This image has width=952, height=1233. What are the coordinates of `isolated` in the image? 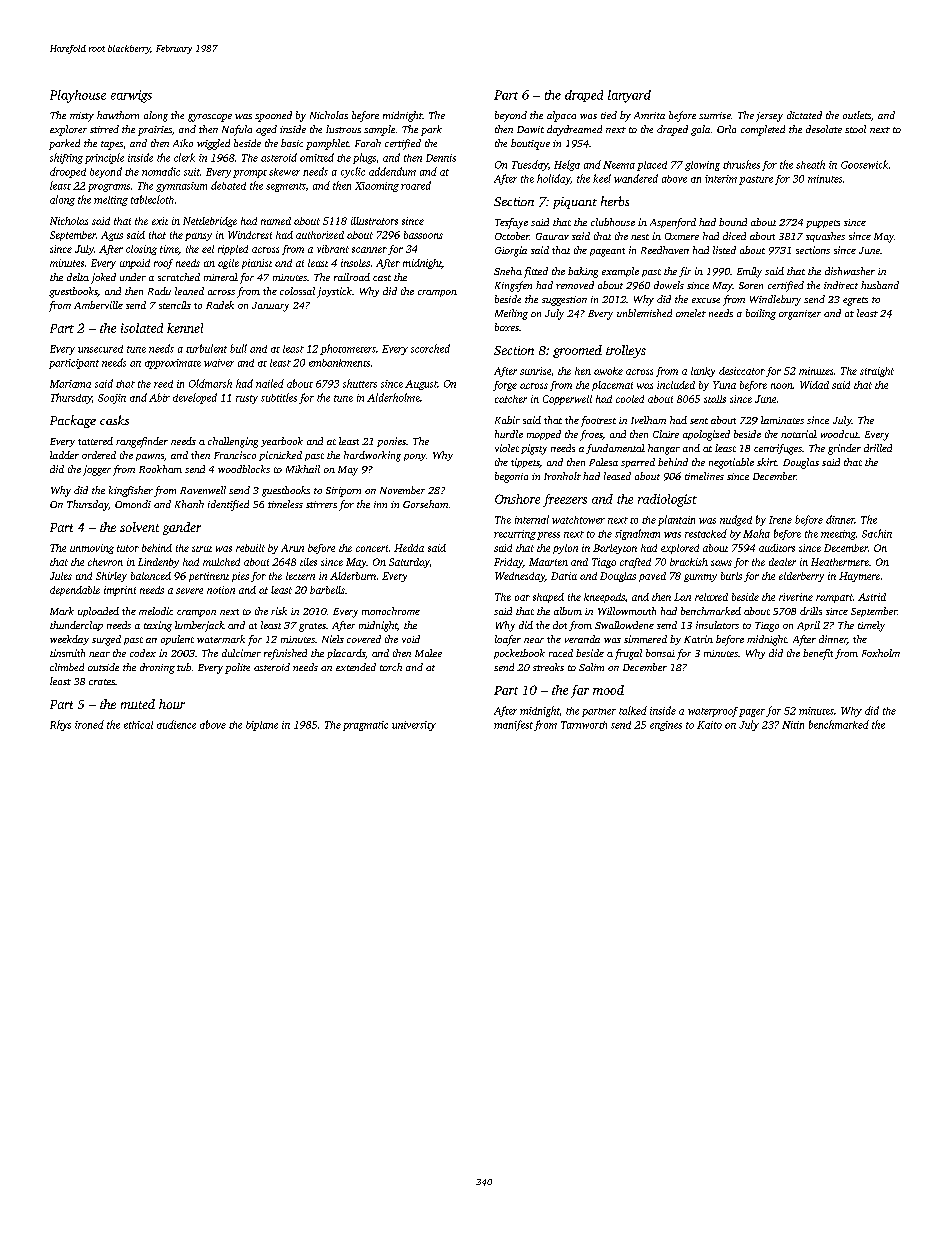 It's located at (142, 328).
